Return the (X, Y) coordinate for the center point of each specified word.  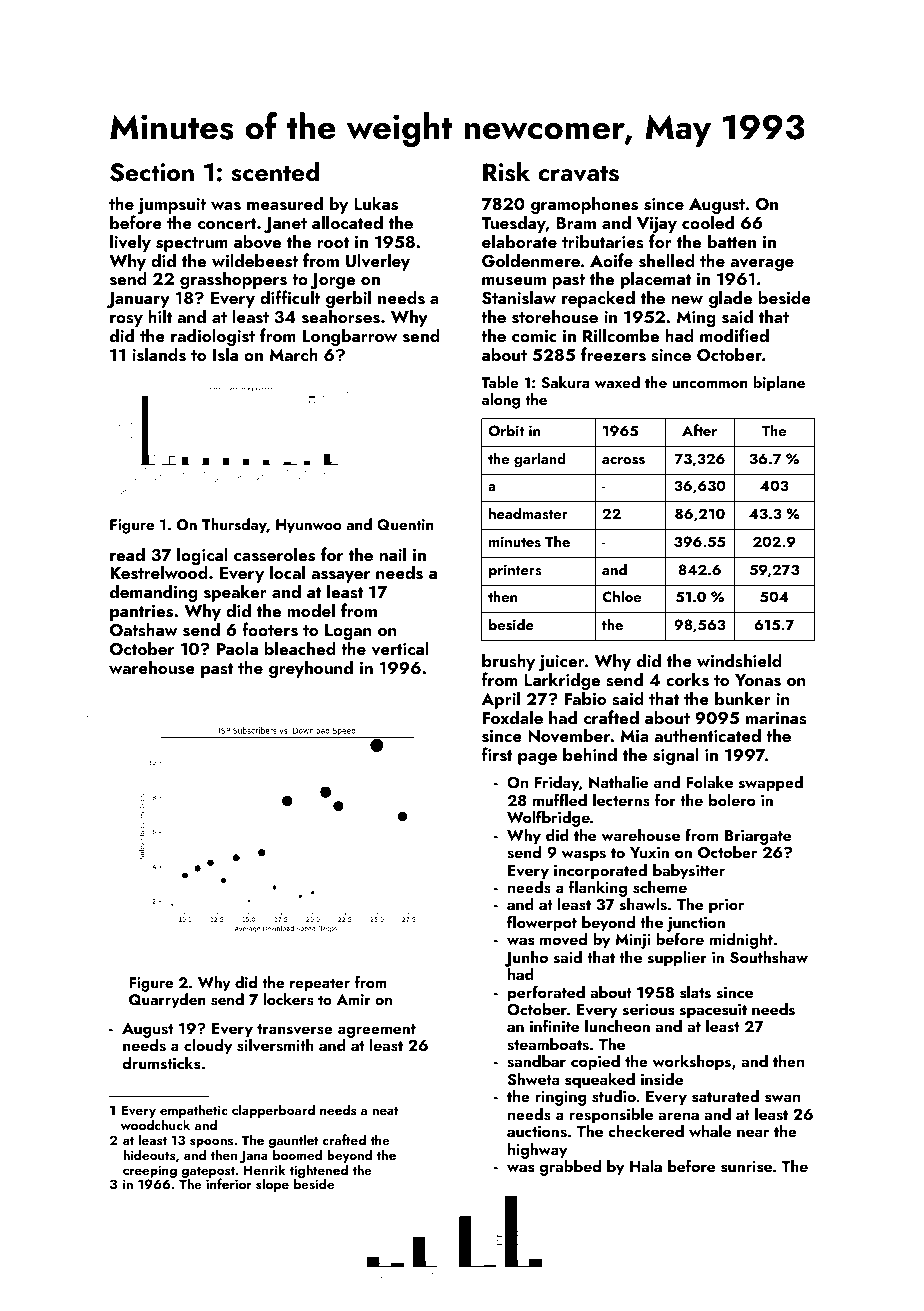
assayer (340, 578)
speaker (235, 594)
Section (152, 172)
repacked (598, 299)
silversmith (275, 1045)
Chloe (621, 596)
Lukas (376, 203)
